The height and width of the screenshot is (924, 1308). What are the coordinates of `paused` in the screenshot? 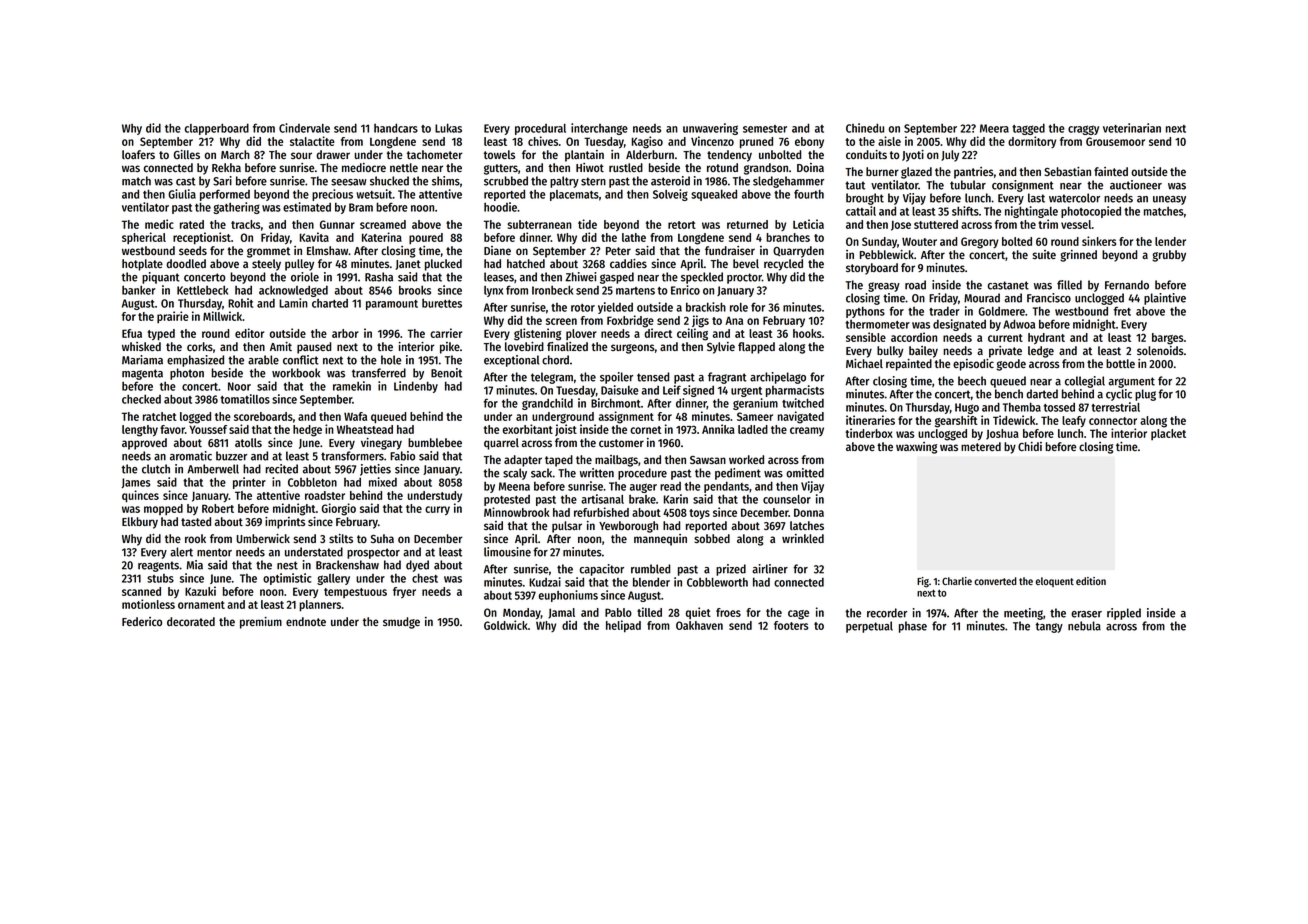 It's located at (314, 348).
